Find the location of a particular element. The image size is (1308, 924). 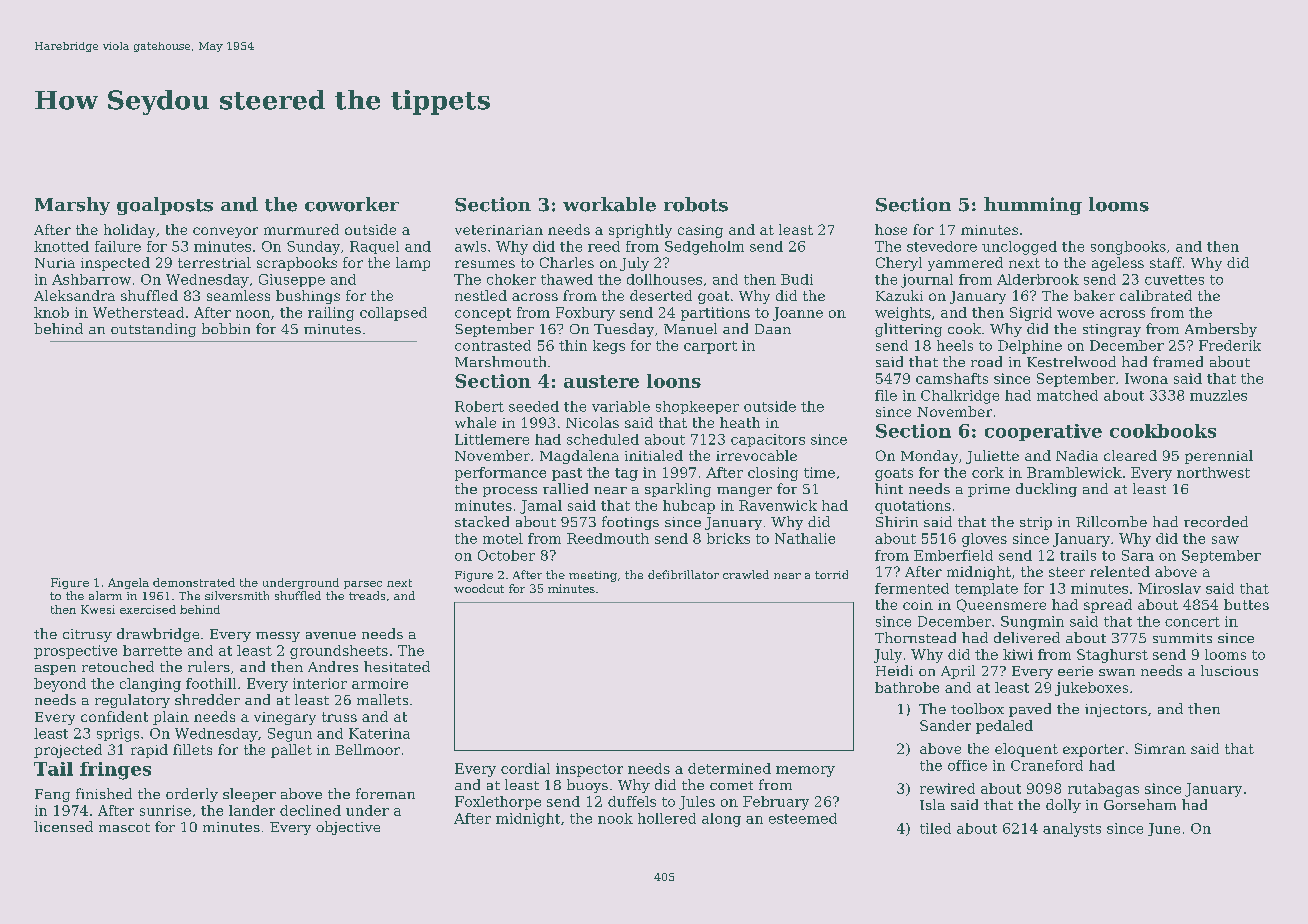

demonstrated is located at coordinates (194, 582).
